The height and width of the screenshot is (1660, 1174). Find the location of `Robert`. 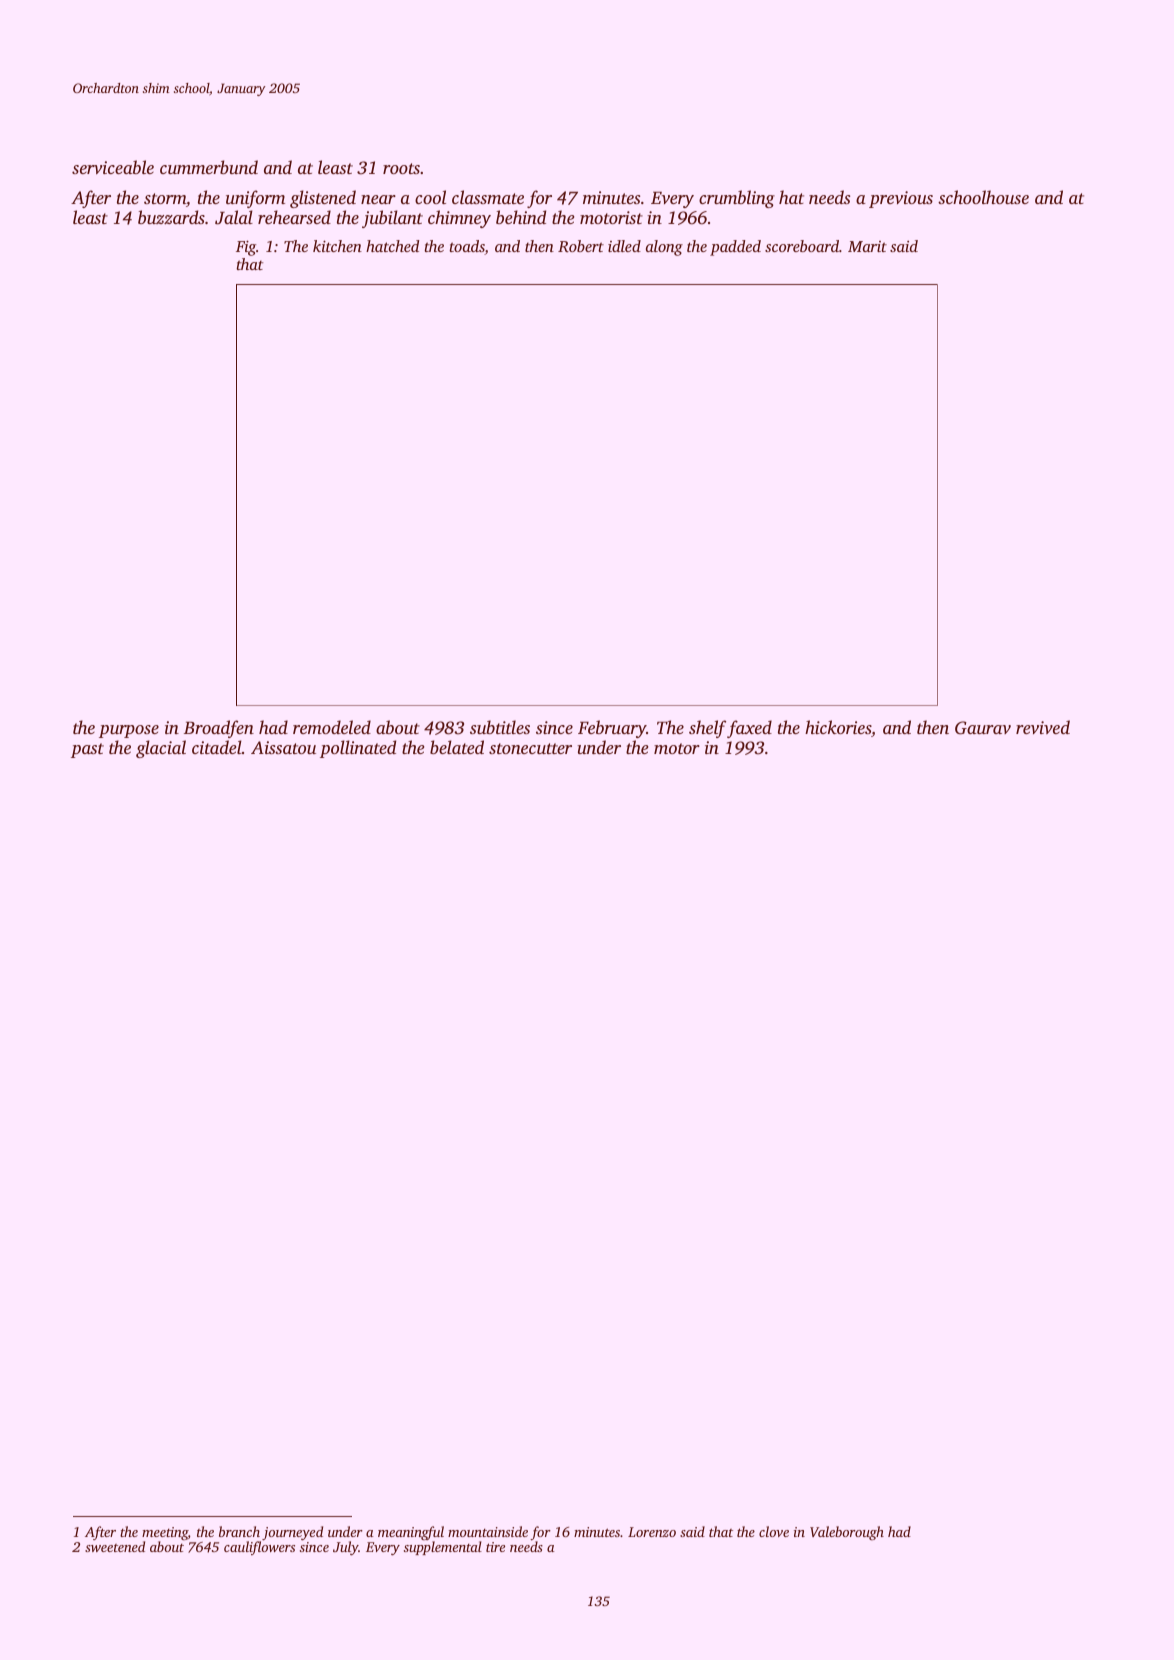

Robert is located at coordinates (581, 246).
